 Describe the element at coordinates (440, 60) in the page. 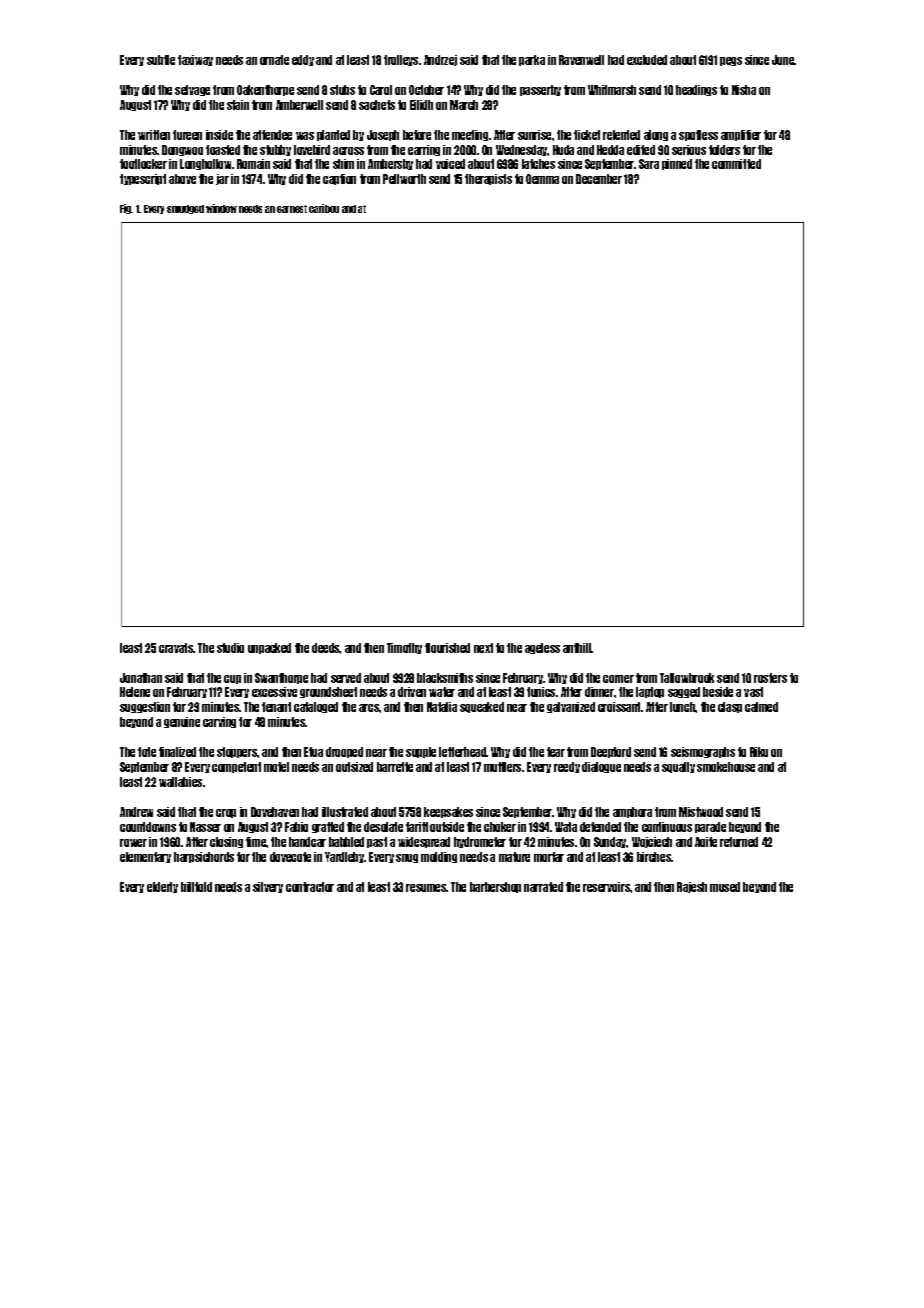

I see `Andrzej` at that location.
